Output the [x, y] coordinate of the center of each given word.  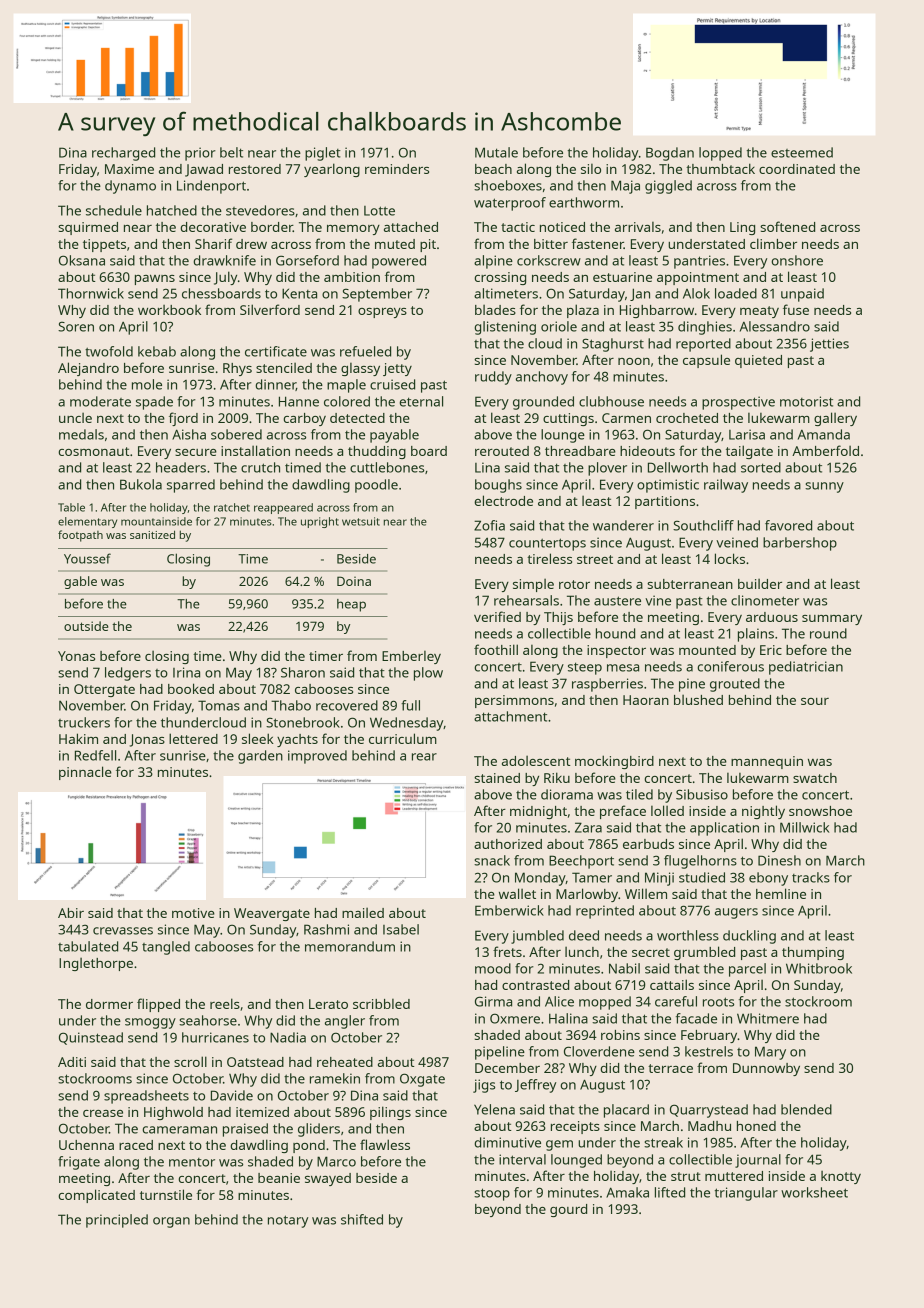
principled [117, 1221]
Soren [76, 326]
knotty [841, 1177]
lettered [193, 738]
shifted [362, 1219]
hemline [781, 893]
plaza [583, 311]
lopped [720, 154]
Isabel [401, 929]
